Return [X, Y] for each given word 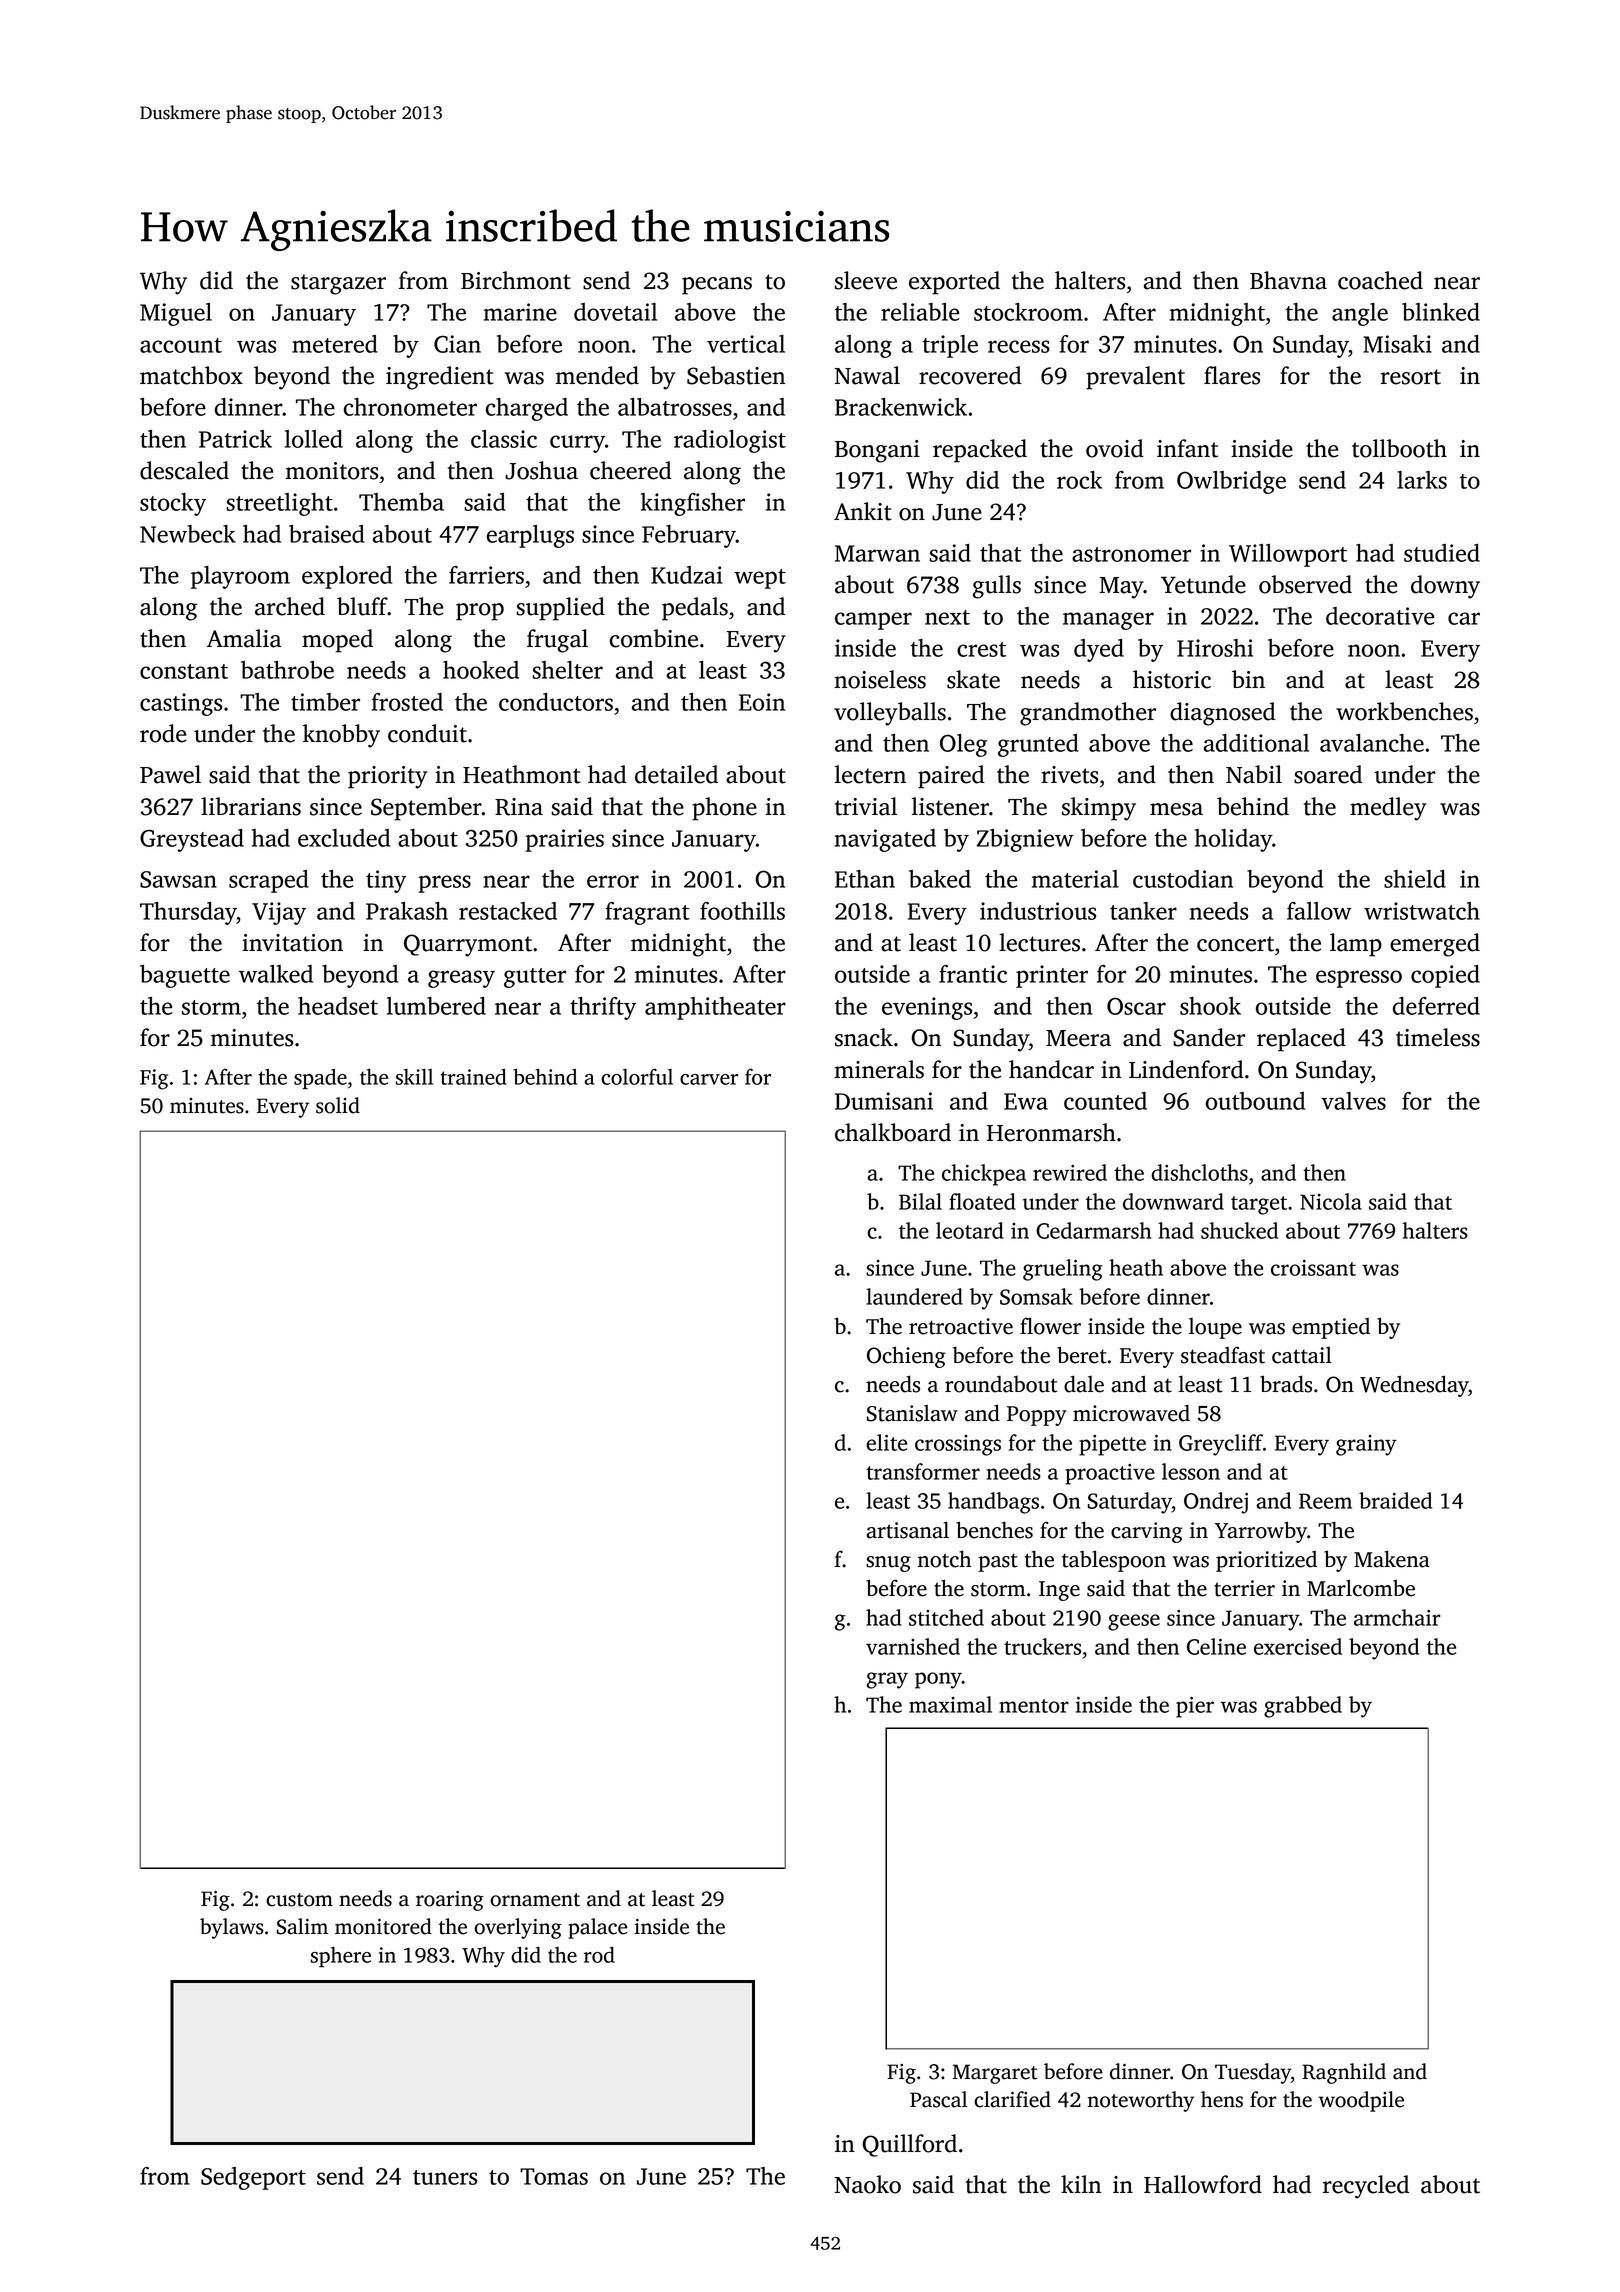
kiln [1081, 2184]
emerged [1435, 945]
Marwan [877, 553]
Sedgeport [253, 2178]
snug [888, 1564]
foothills [742, 911]
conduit [427, 733]
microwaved [1131, 1413]
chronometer [410, 407]
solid [338, 1105]
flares [1232, 375]
